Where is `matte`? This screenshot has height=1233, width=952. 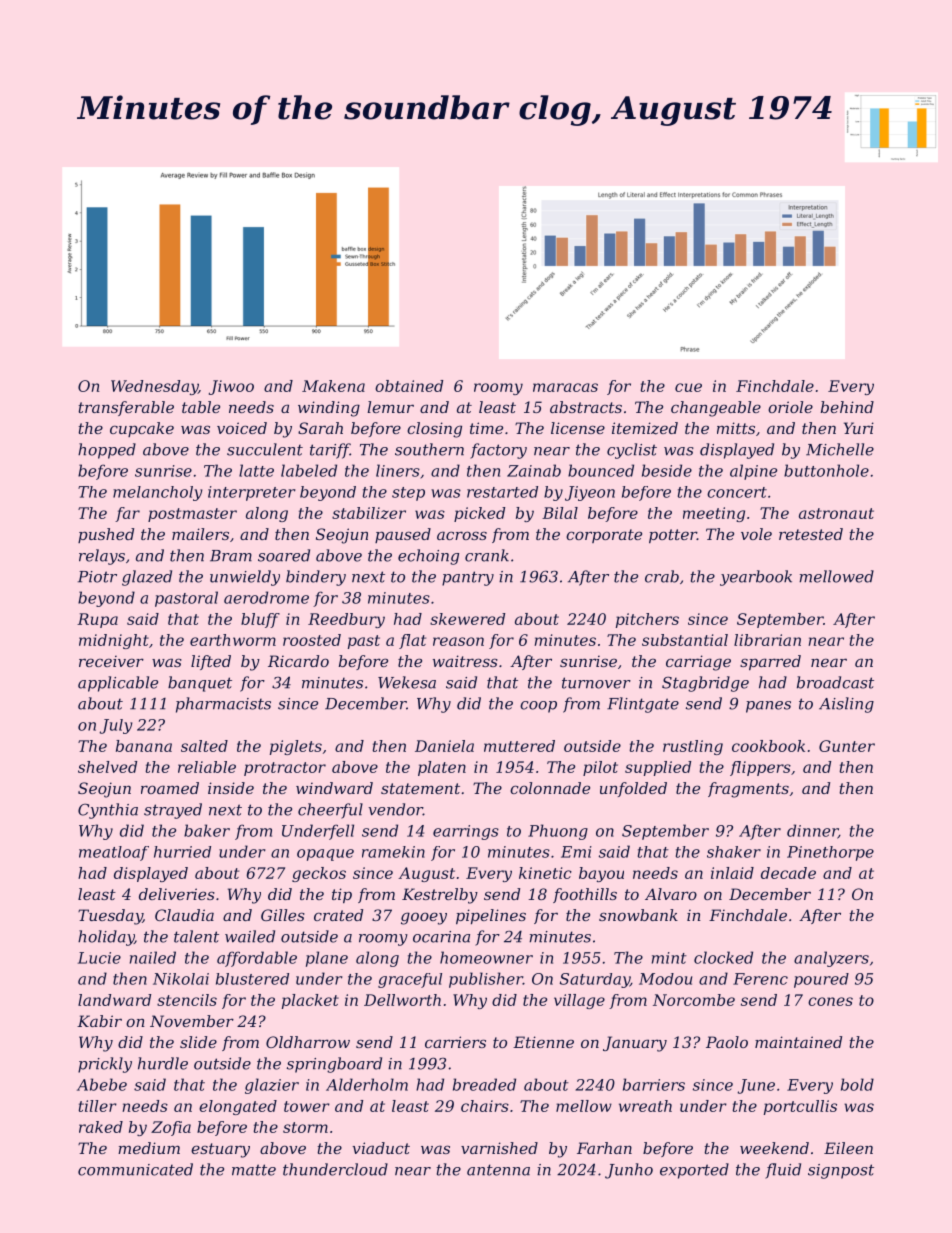
matte is located at coordinates (254, 1170).
